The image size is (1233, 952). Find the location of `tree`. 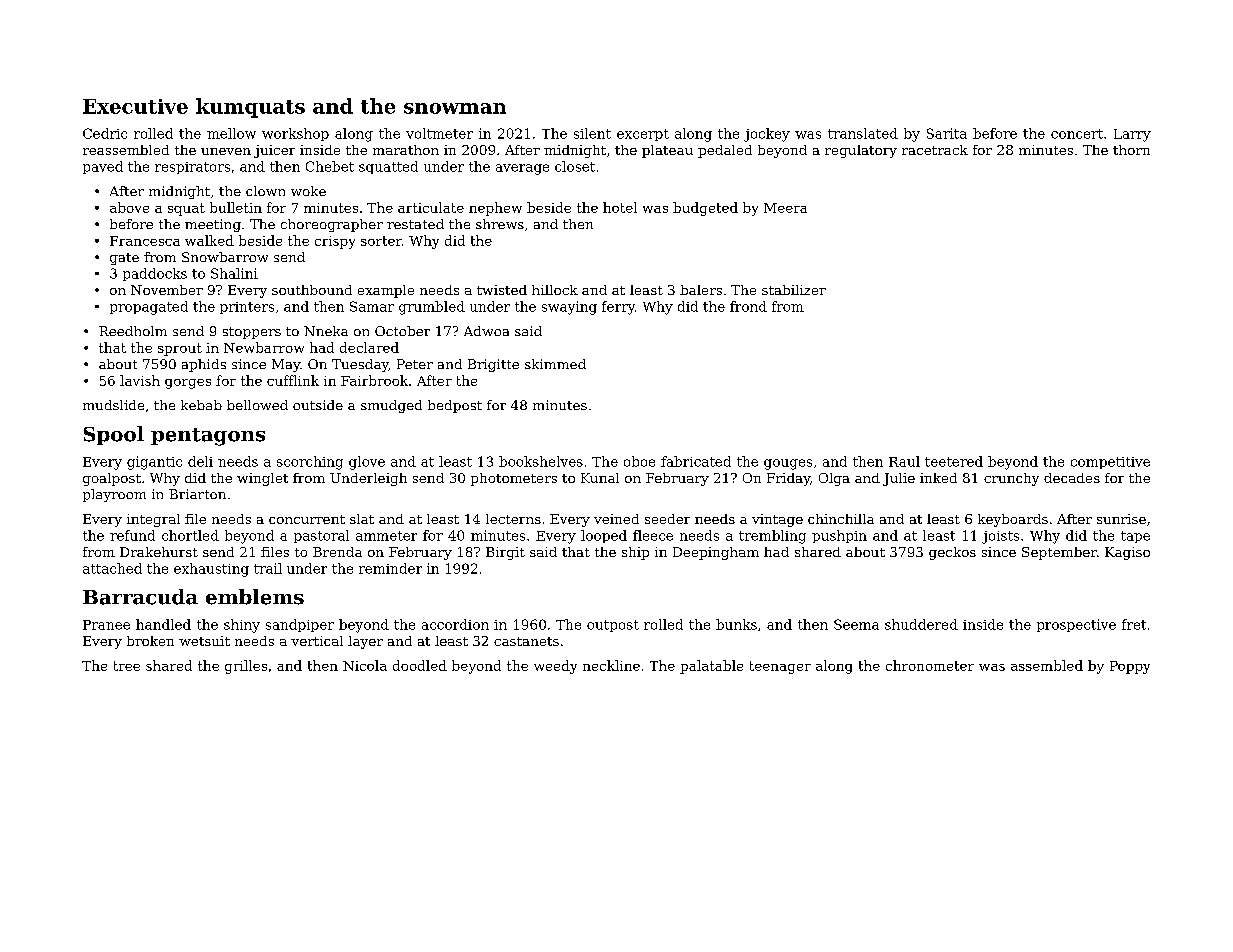

tree is located at coordinates (127, 666).
